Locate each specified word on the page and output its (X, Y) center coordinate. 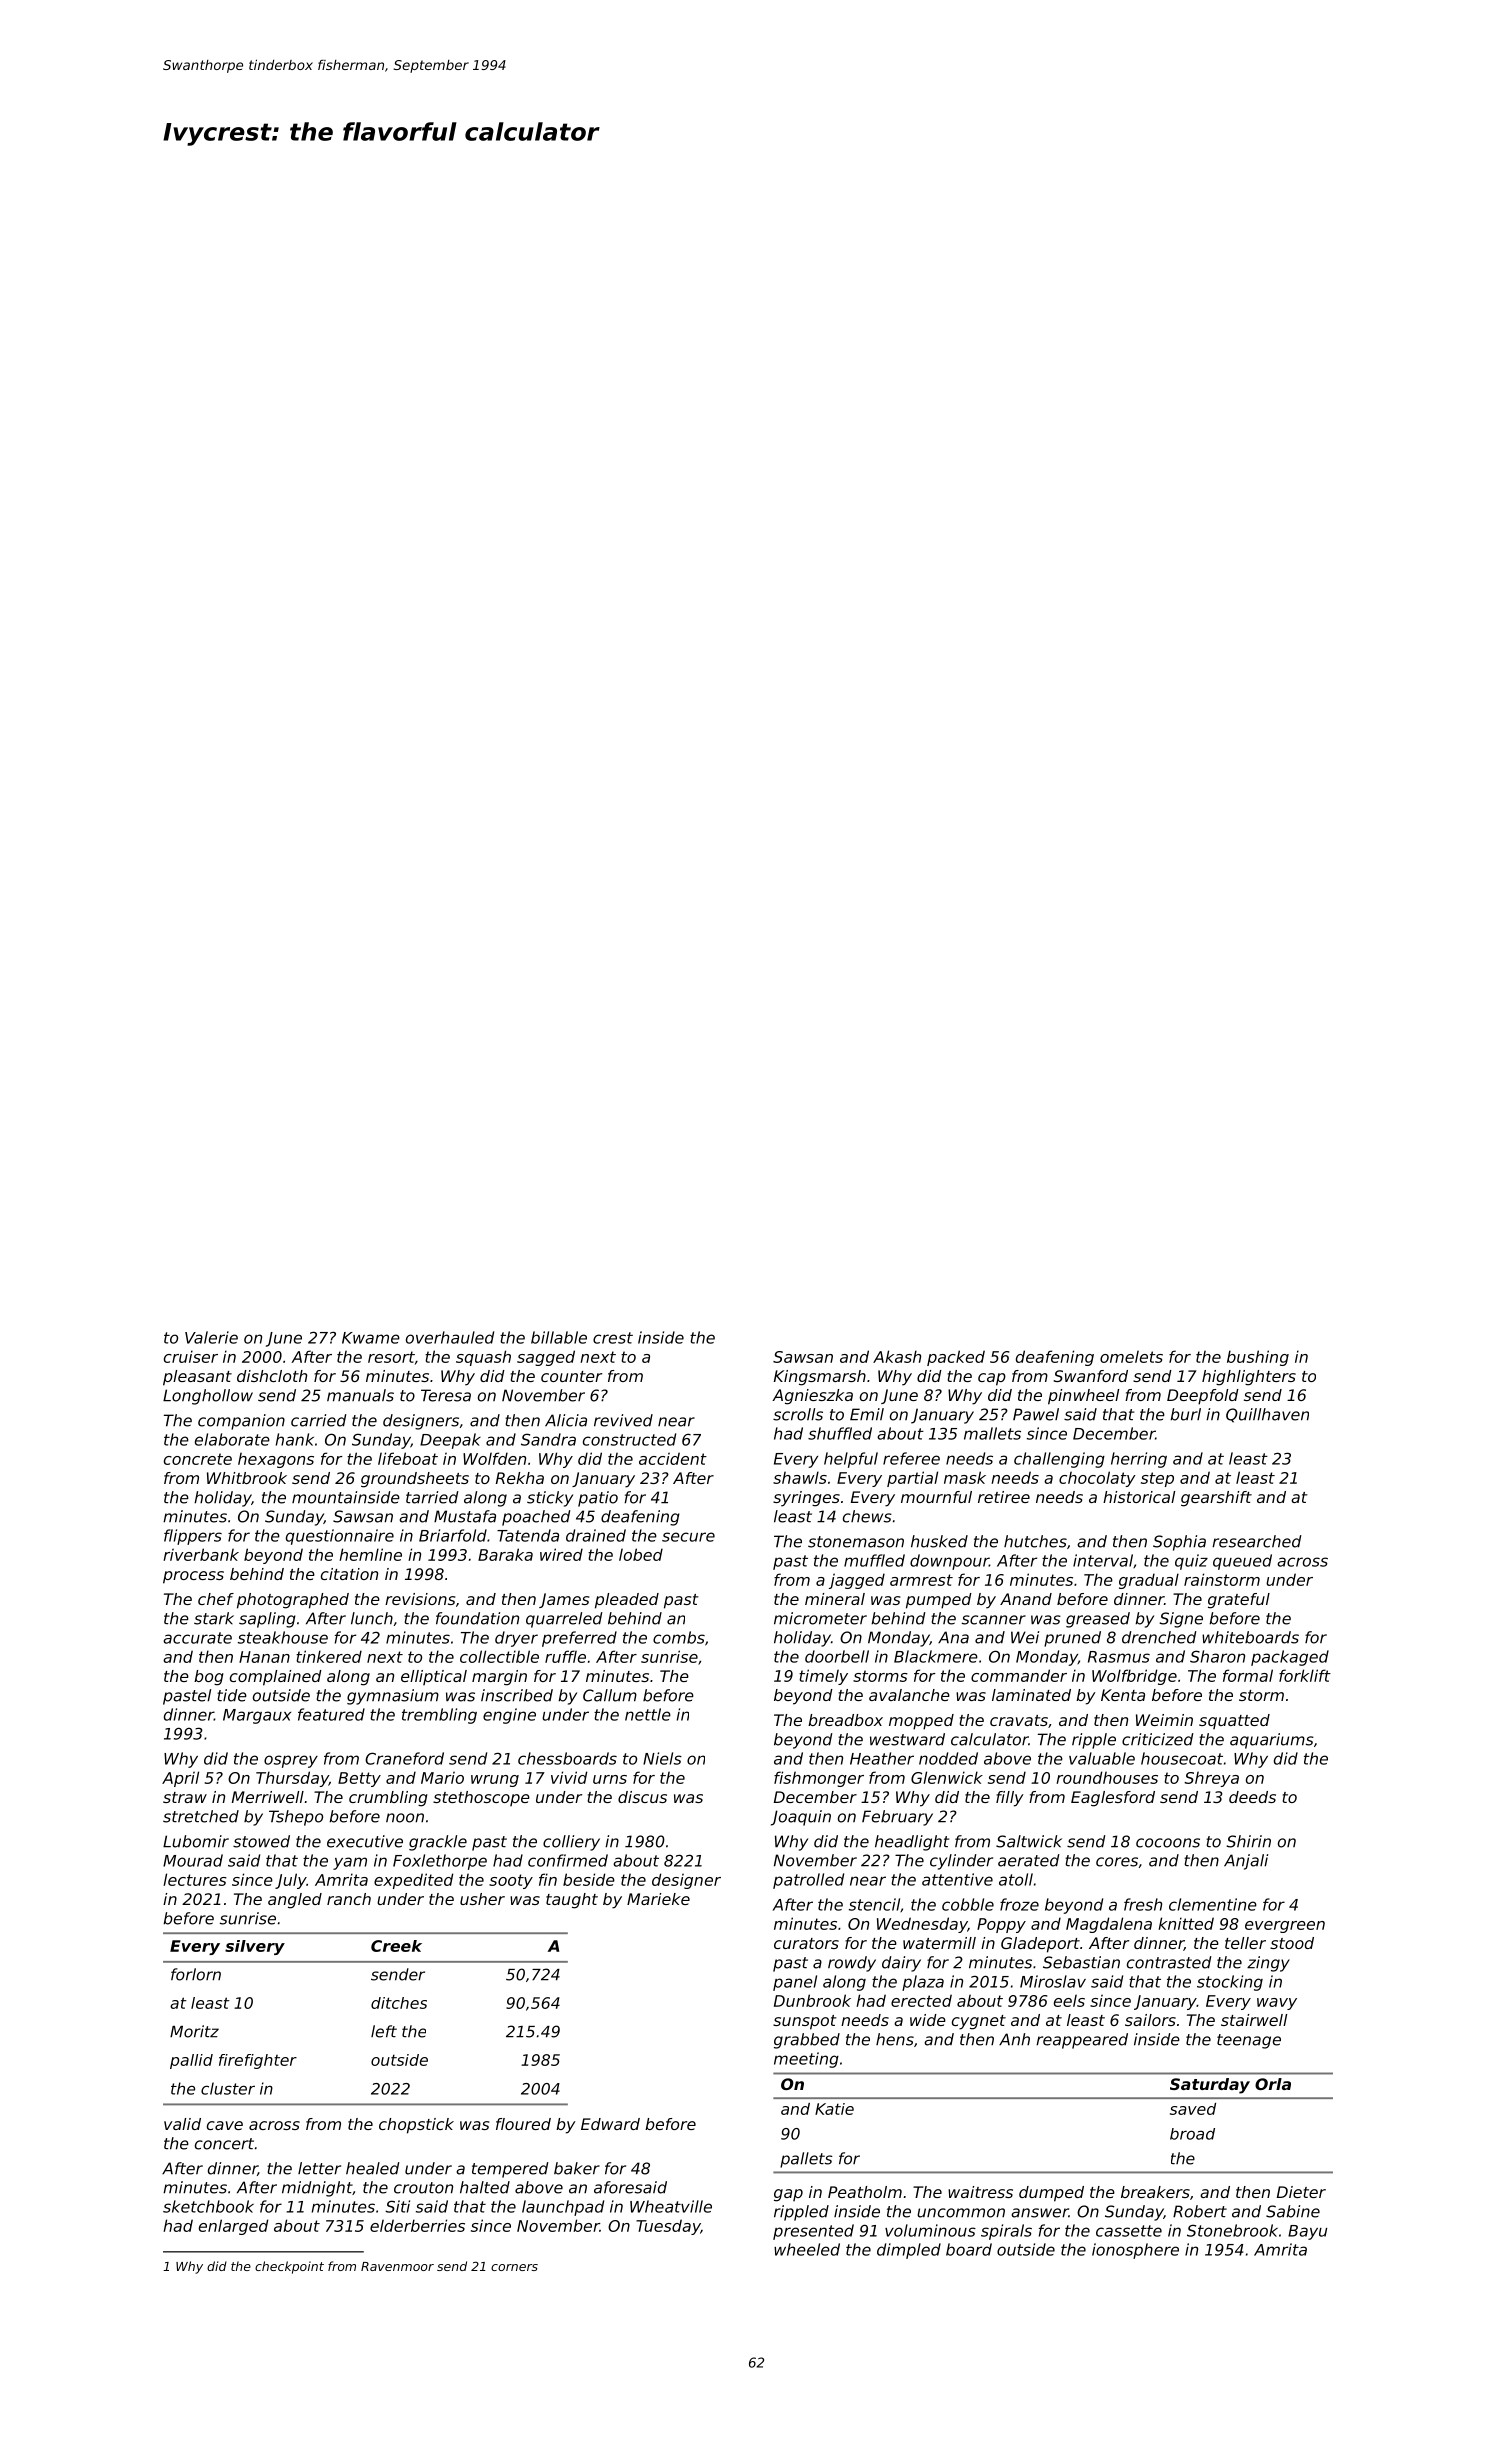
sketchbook (208, 2206)
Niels (662, 1758)
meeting (806, 2060)
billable (559, 1337)
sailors (1150, 2020)
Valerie (211, 1337)
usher (482, 1899)
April (180, 1779)
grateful (1239, 1601)
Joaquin (801, 1818)
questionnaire (340, 1537)
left (384, 2031)
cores (1117, 1862)
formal (1248, 1675)
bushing (1258, 1358)
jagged (857, 1581)
